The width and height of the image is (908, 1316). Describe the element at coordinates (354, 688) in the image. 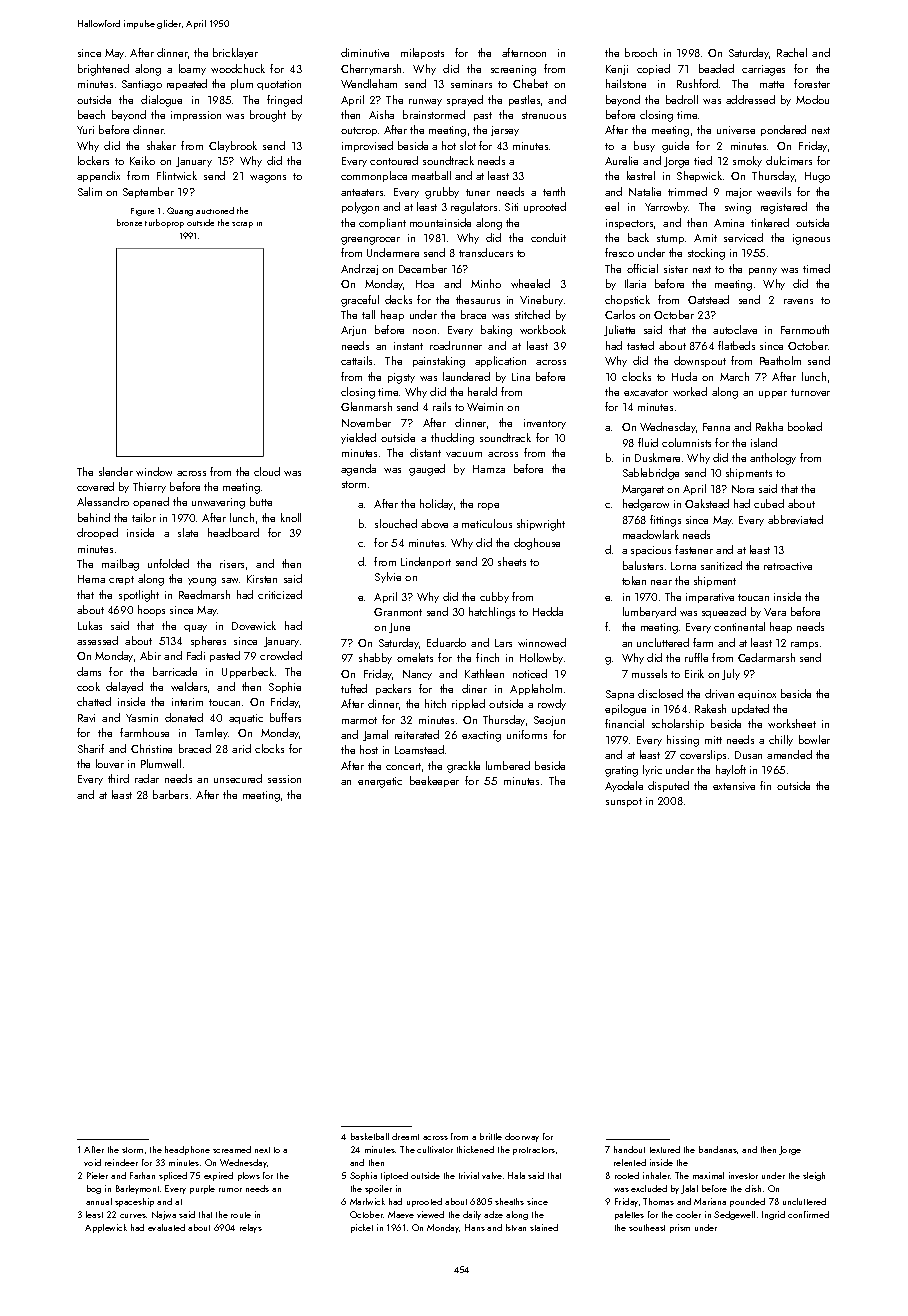

I see `tufted` at that location.
